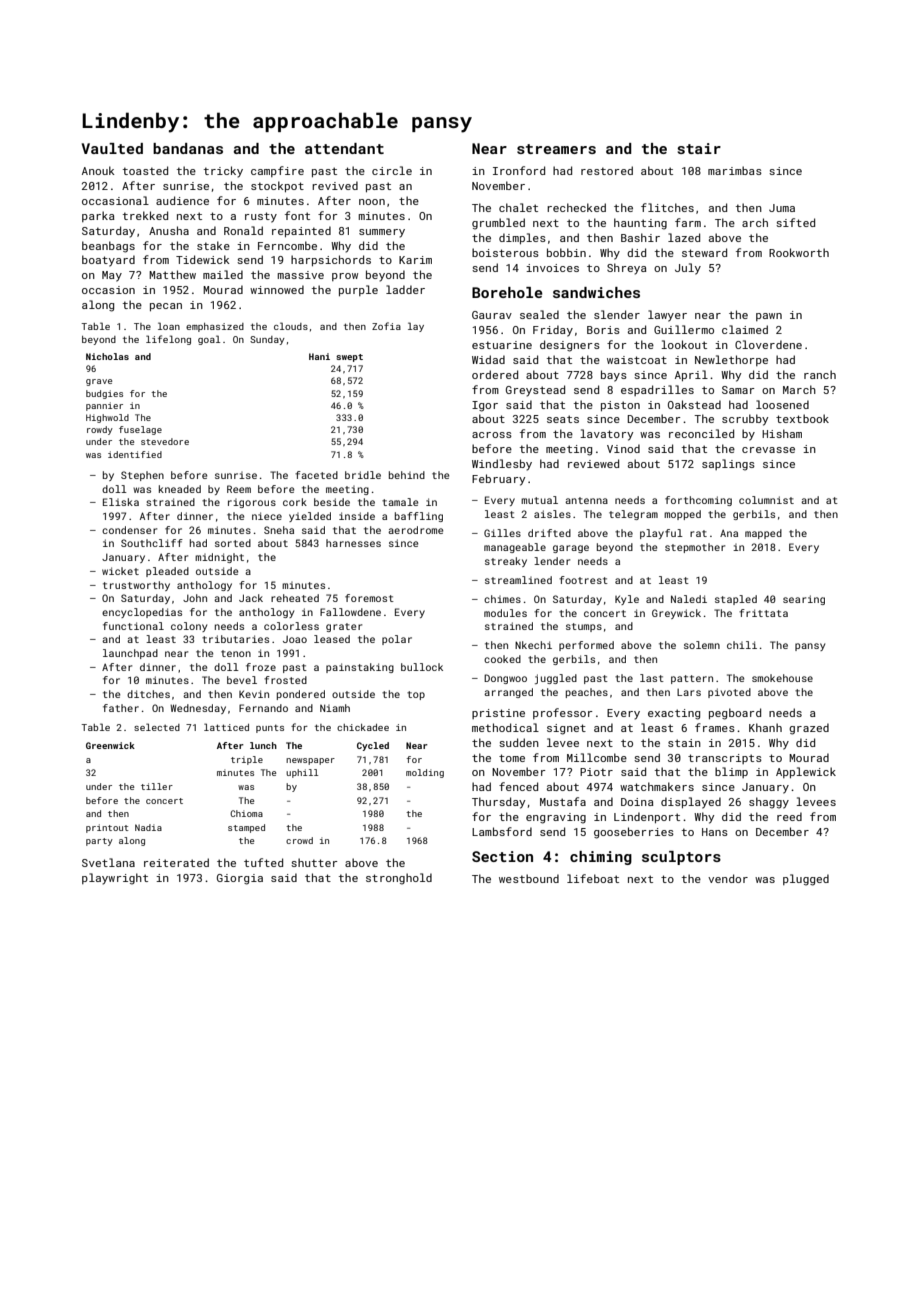 The width and height of the image is (924, 1308). Describe the element at coordinates (98, 170) in the image. I see `Anouk` at that location.
